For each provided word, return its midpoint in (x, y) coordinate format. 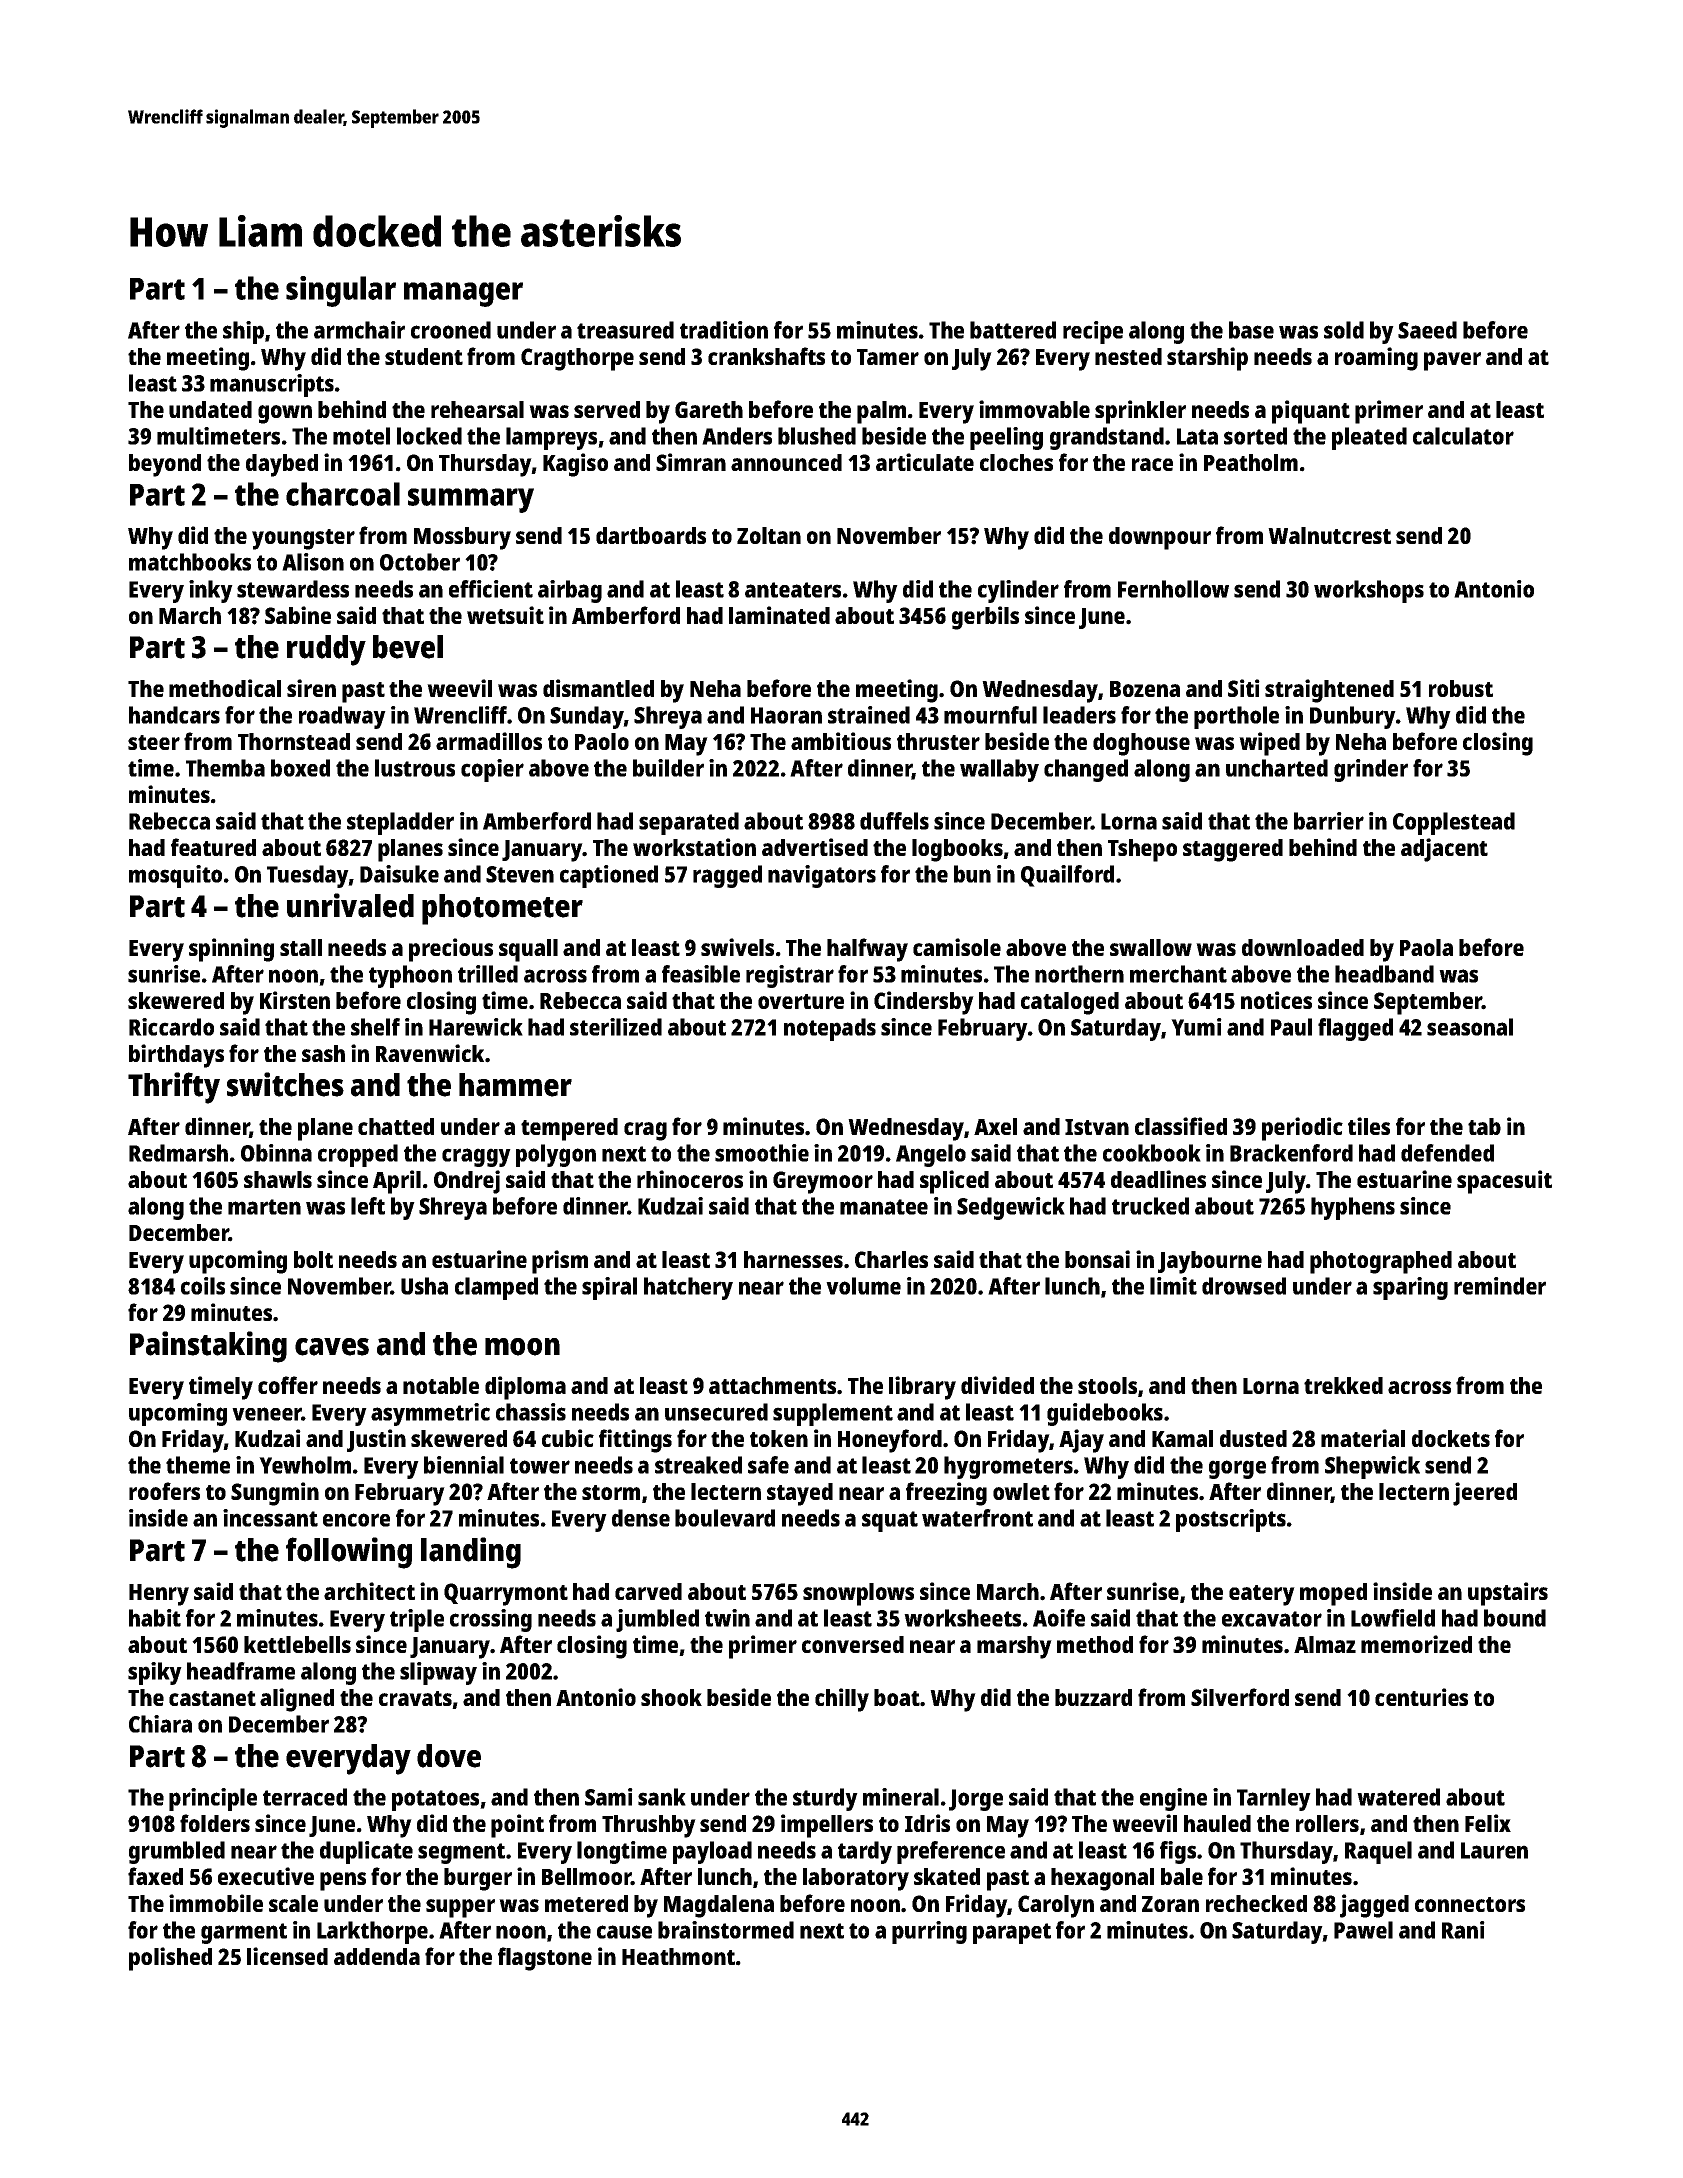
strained (869, 715)
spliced (954, 1182)
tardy (865, 1852)
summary (471, 500)
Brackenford (1291, 1153)
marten (264, 1207)
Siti (1244, 688)
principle (213, 1799)
